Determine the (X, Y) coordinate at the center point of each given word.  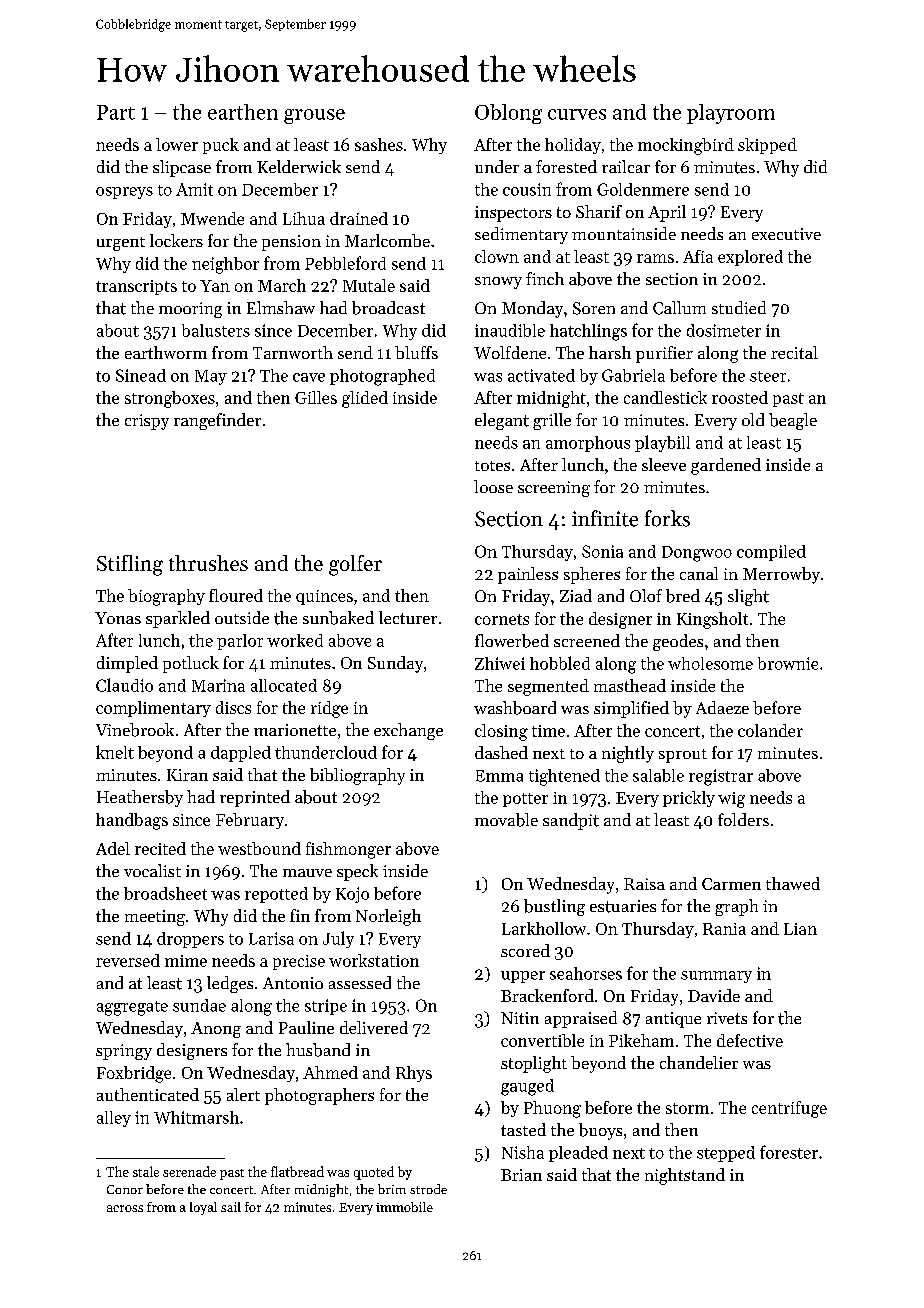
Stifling (130, 565)
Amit (194, 189)
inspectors (513, 214)
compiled (771, 553)
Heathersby (140, 798)
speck (357, 872)
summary (716, 977)
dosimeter (724, 330)
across (125, 1208)
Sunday (395, 664)
